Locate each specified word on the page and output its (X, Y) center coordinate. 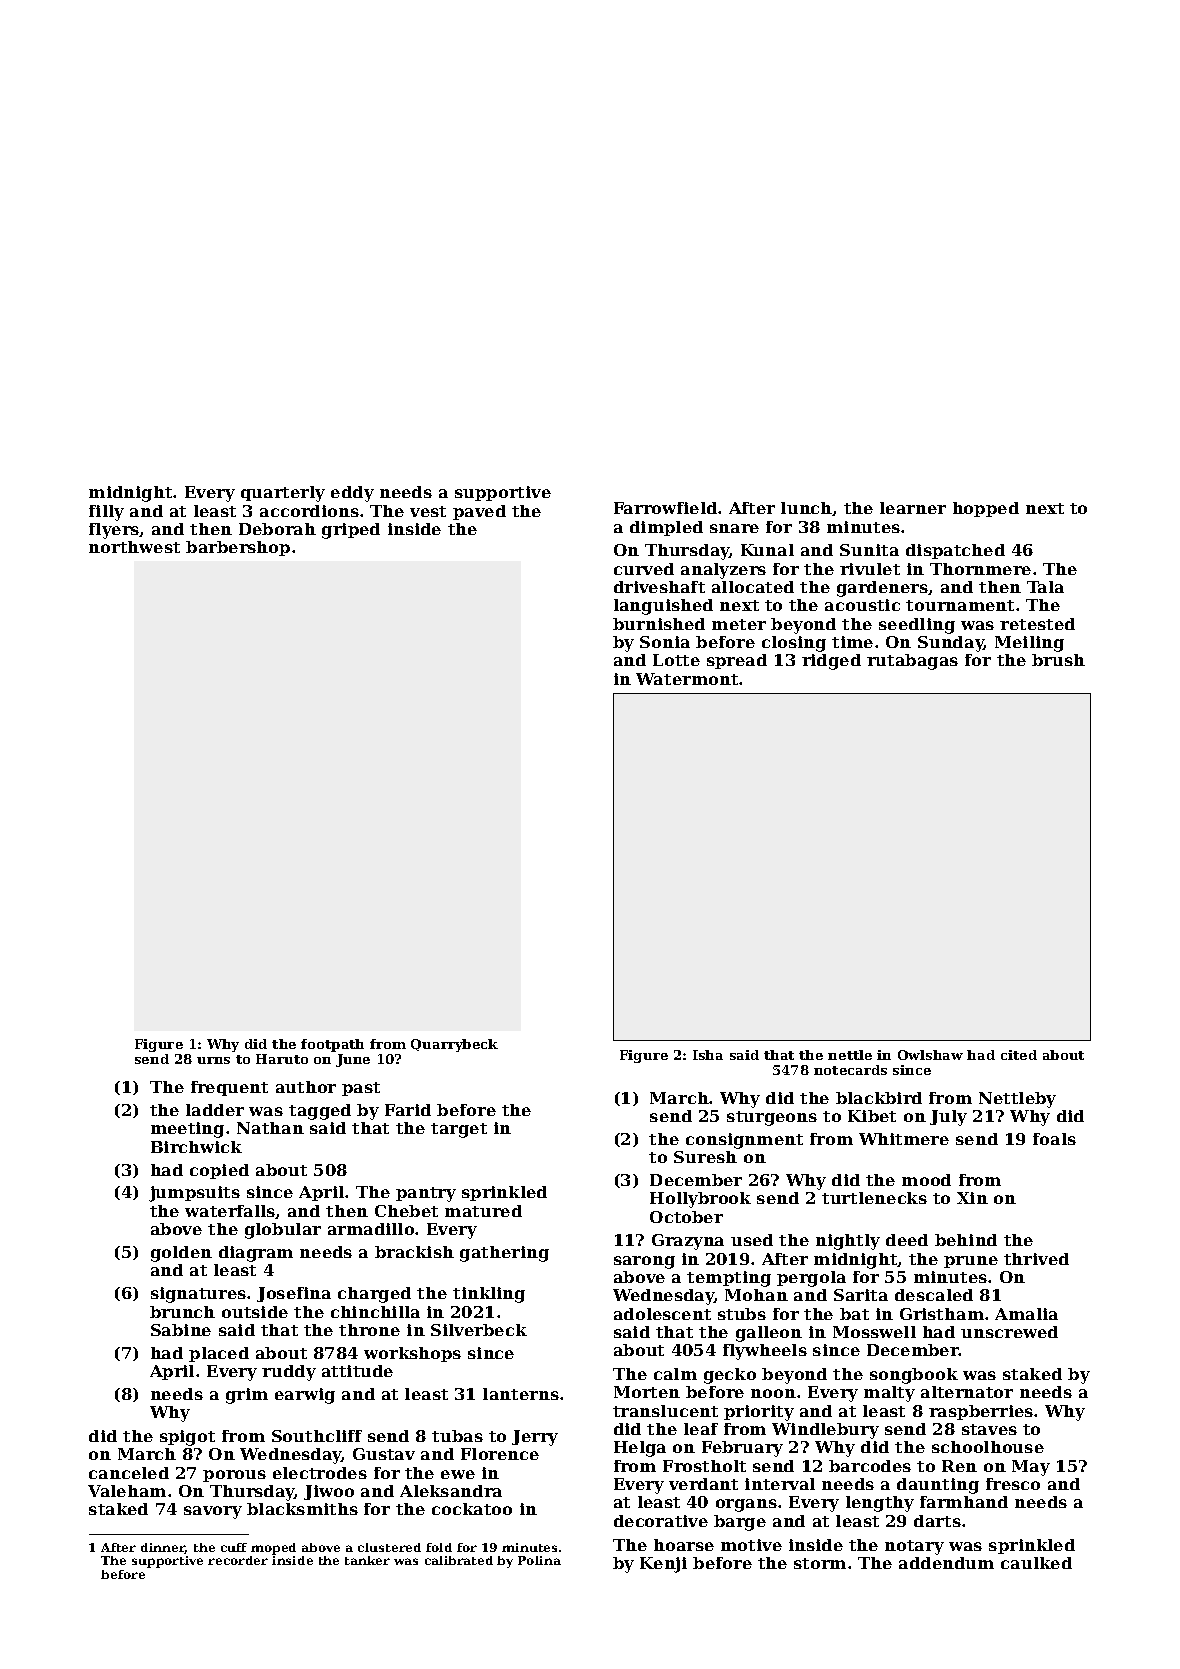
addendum (946, 1563)
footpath (332, 1045)
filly (106, 513)
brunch (182, 1312)
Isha (708, 1055)
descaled (934, 1295)
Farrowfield (665, 508)
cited (1019, 1055)
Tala (1045, 587)
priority (759, 1413)
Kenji (663, 1565)
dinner (163, 1548)
